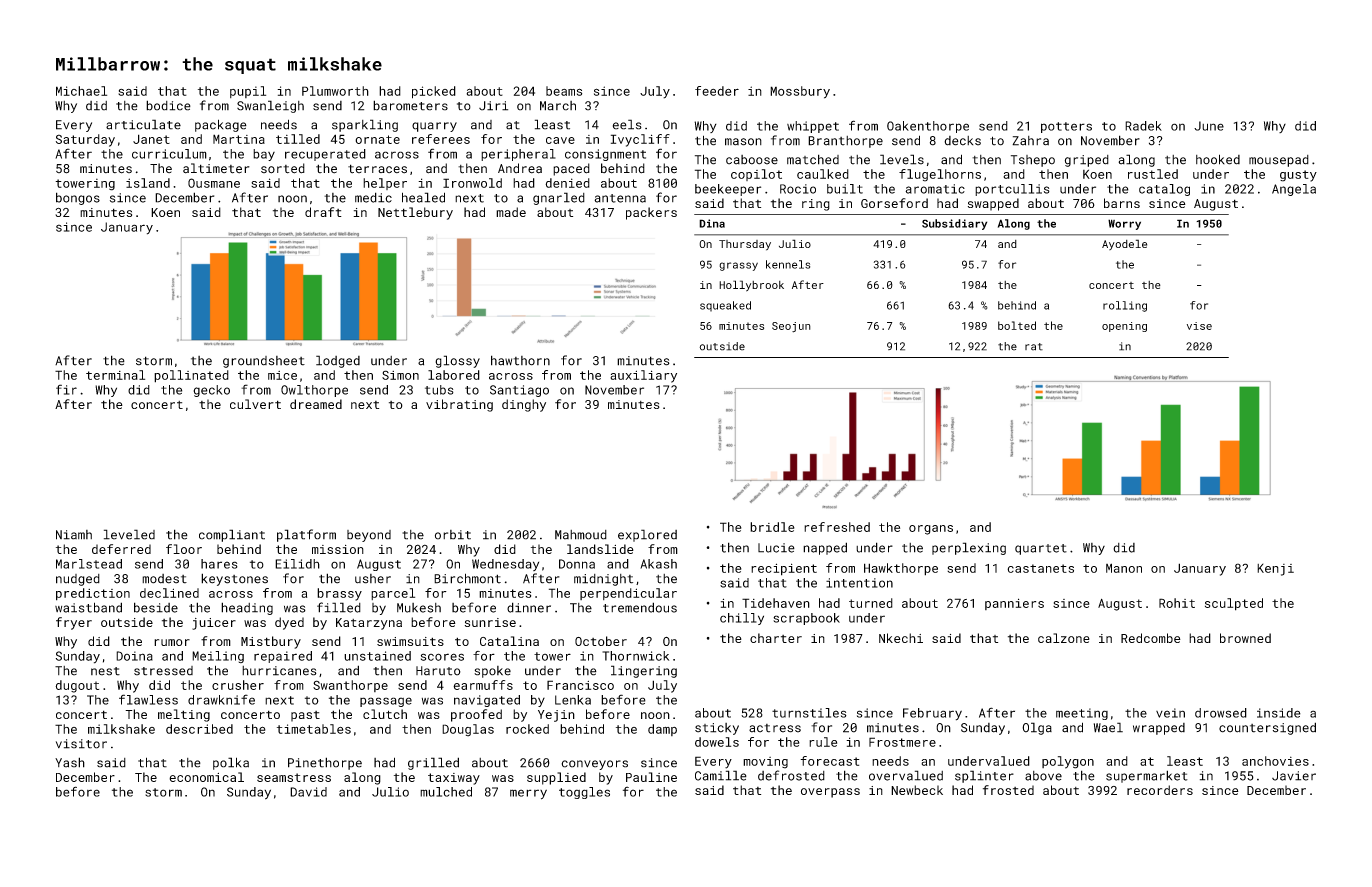 The height and width of the image is (887, 1372). I want to click on fir, so click(66, 389).
